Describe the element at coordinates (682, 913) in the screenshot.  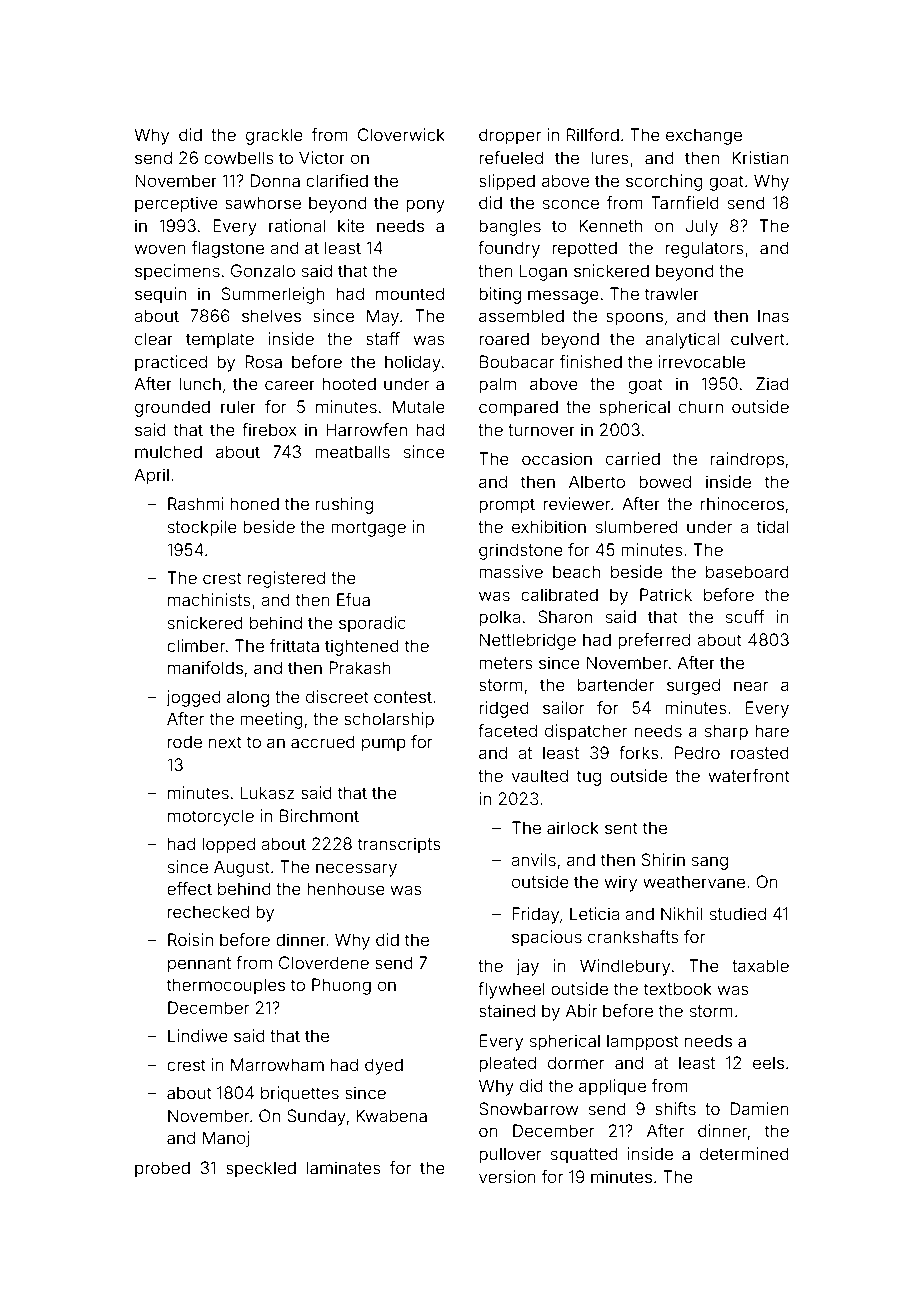
I see `Nikhil` at that location.
